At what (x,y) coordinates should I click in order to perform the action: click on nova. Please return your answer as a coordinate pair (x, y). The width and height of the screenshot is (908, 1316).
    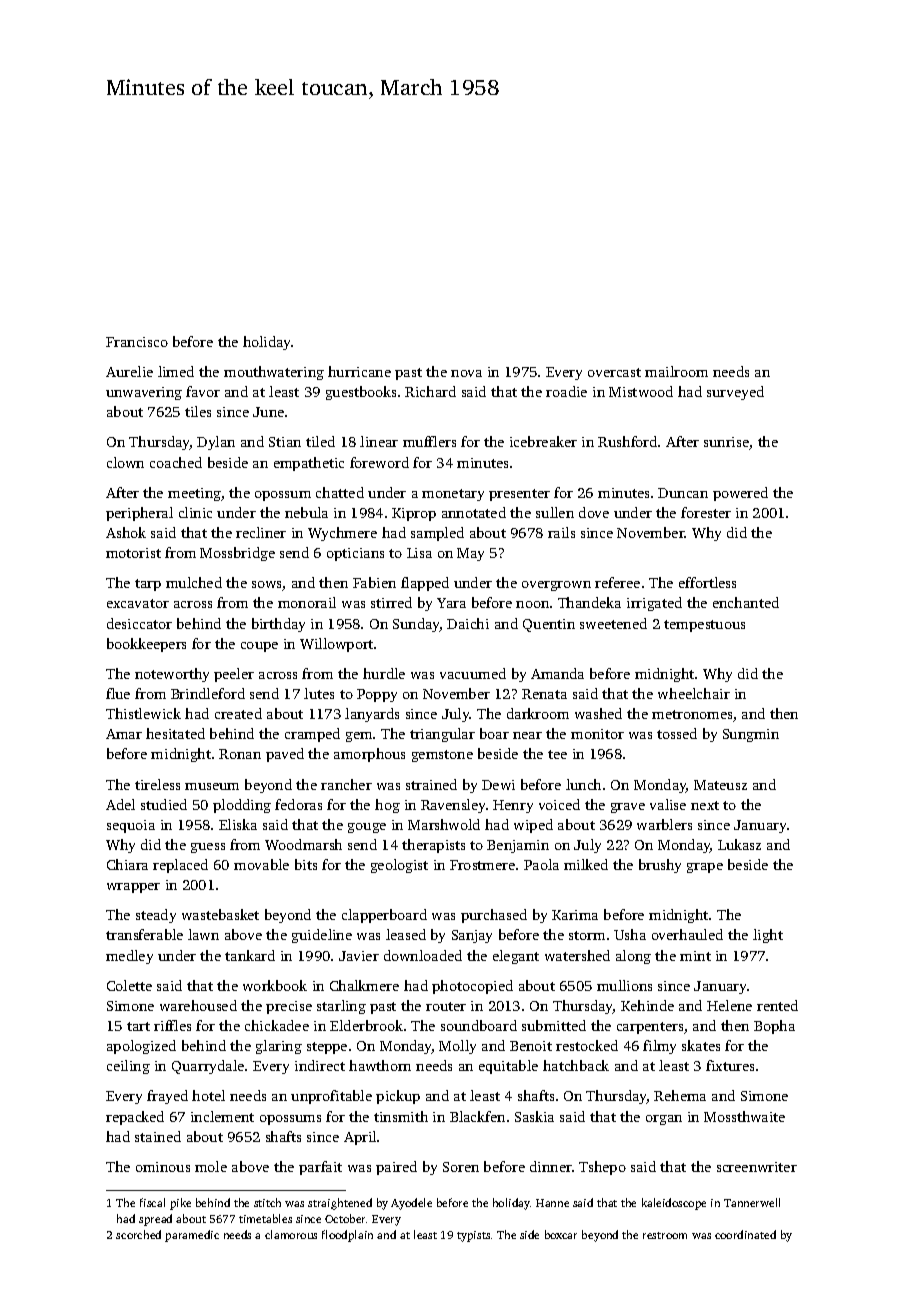
    Looking at the image, I should click on (466, 373).
